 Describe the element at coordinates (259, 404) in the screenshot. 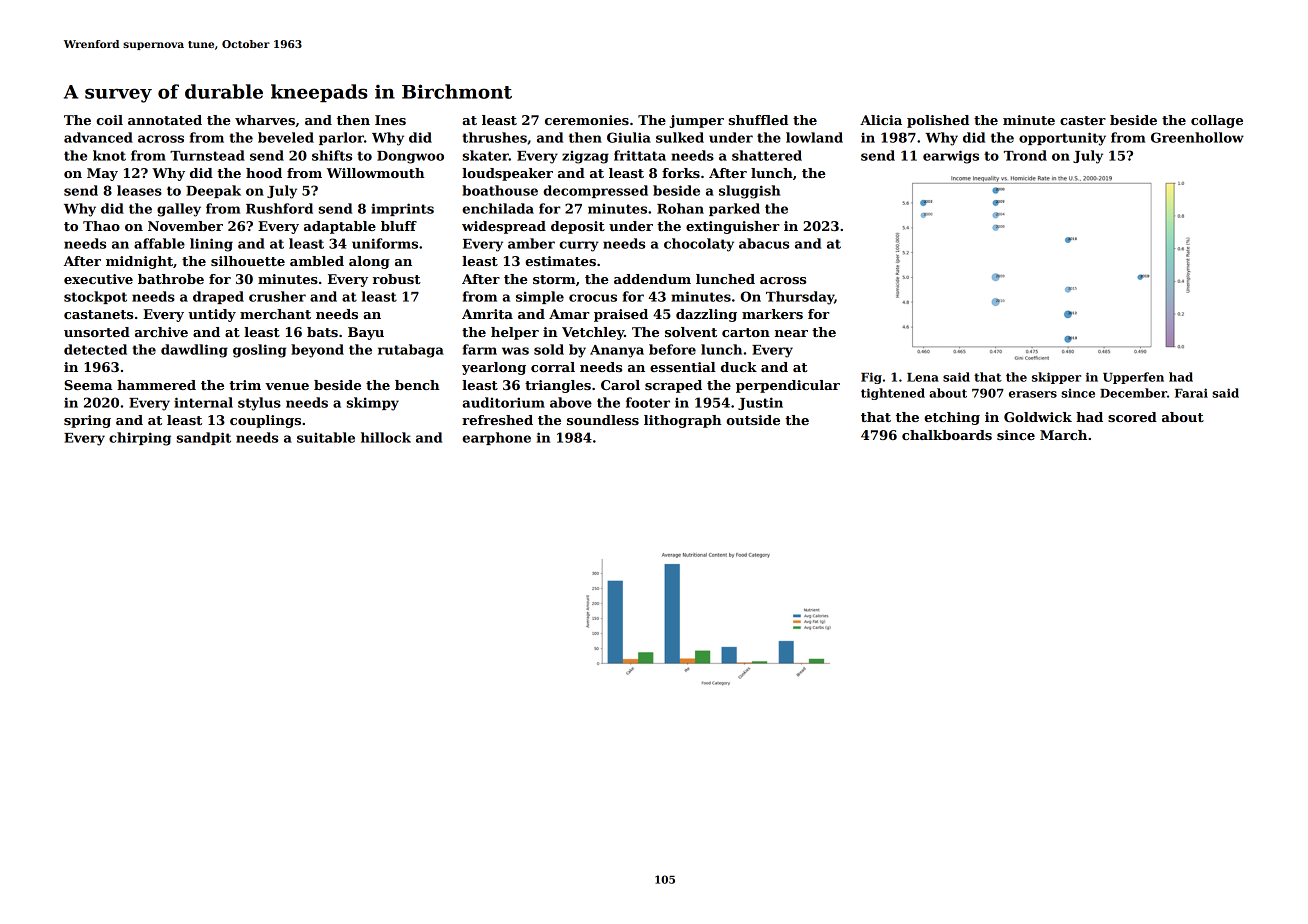

I see `stylus` at that location.
